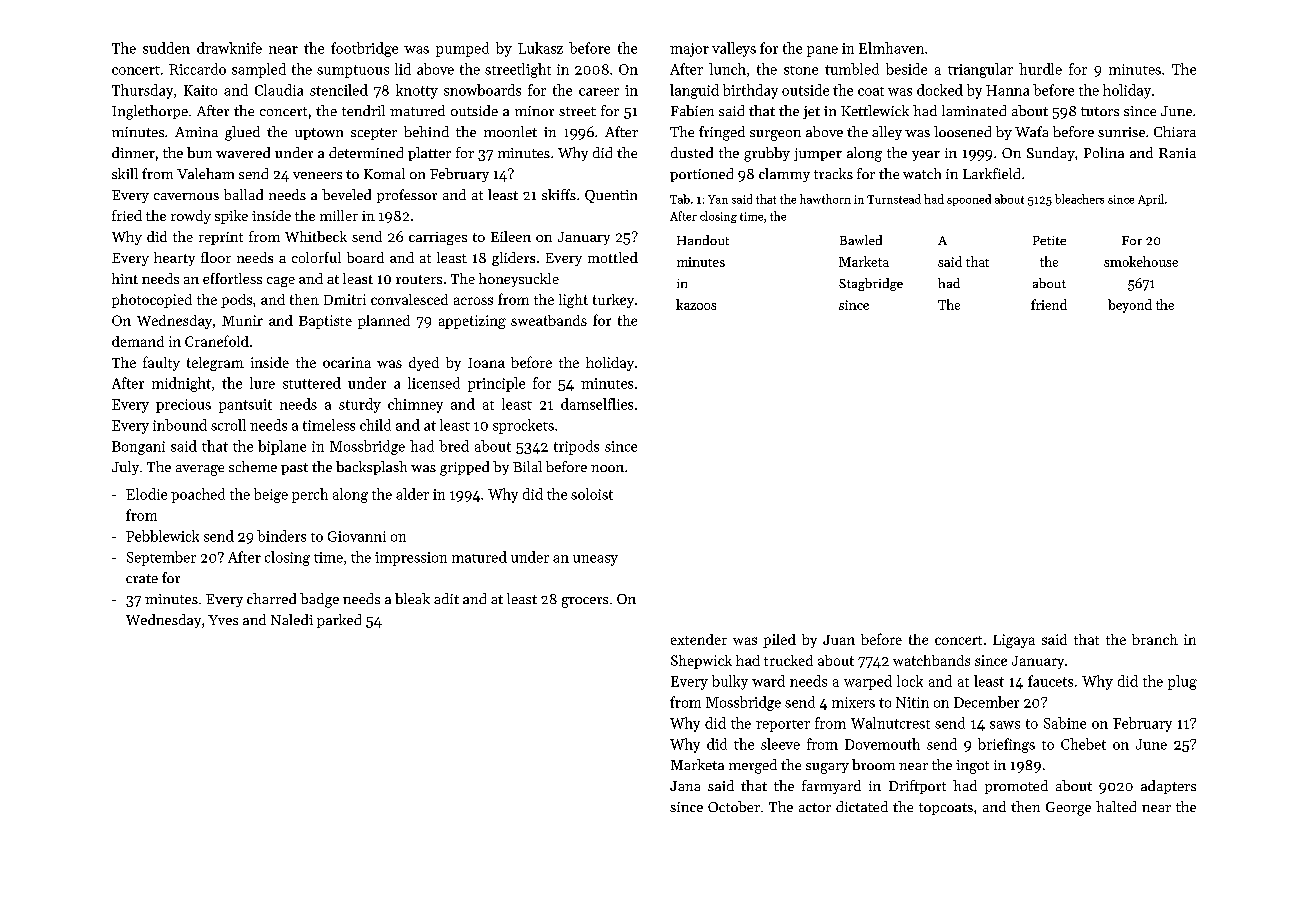  Describe the element at coordinates (1068, 809) in the page. I see `George` at that location.
